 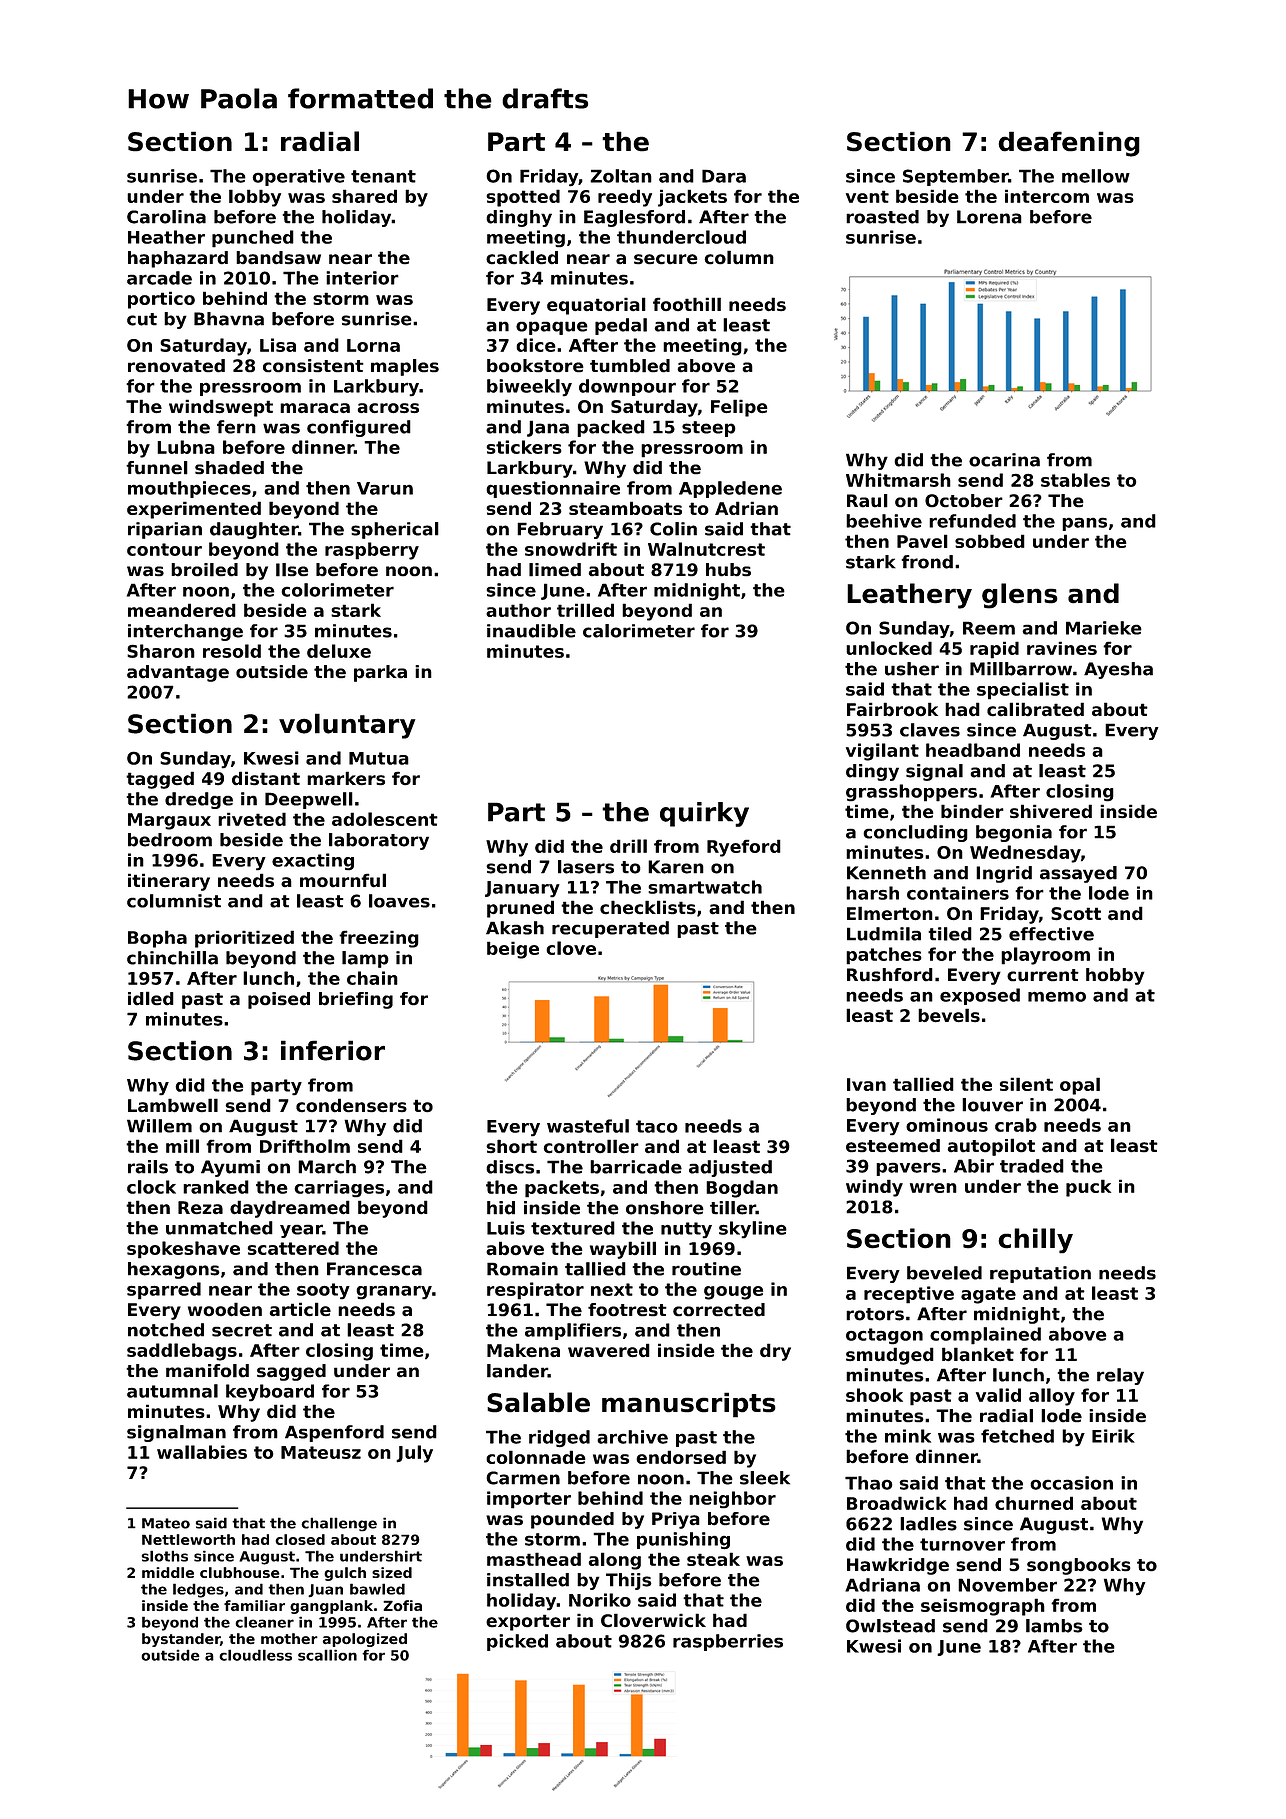 I want to click on smartwatch, so click(x=705, y=887).
